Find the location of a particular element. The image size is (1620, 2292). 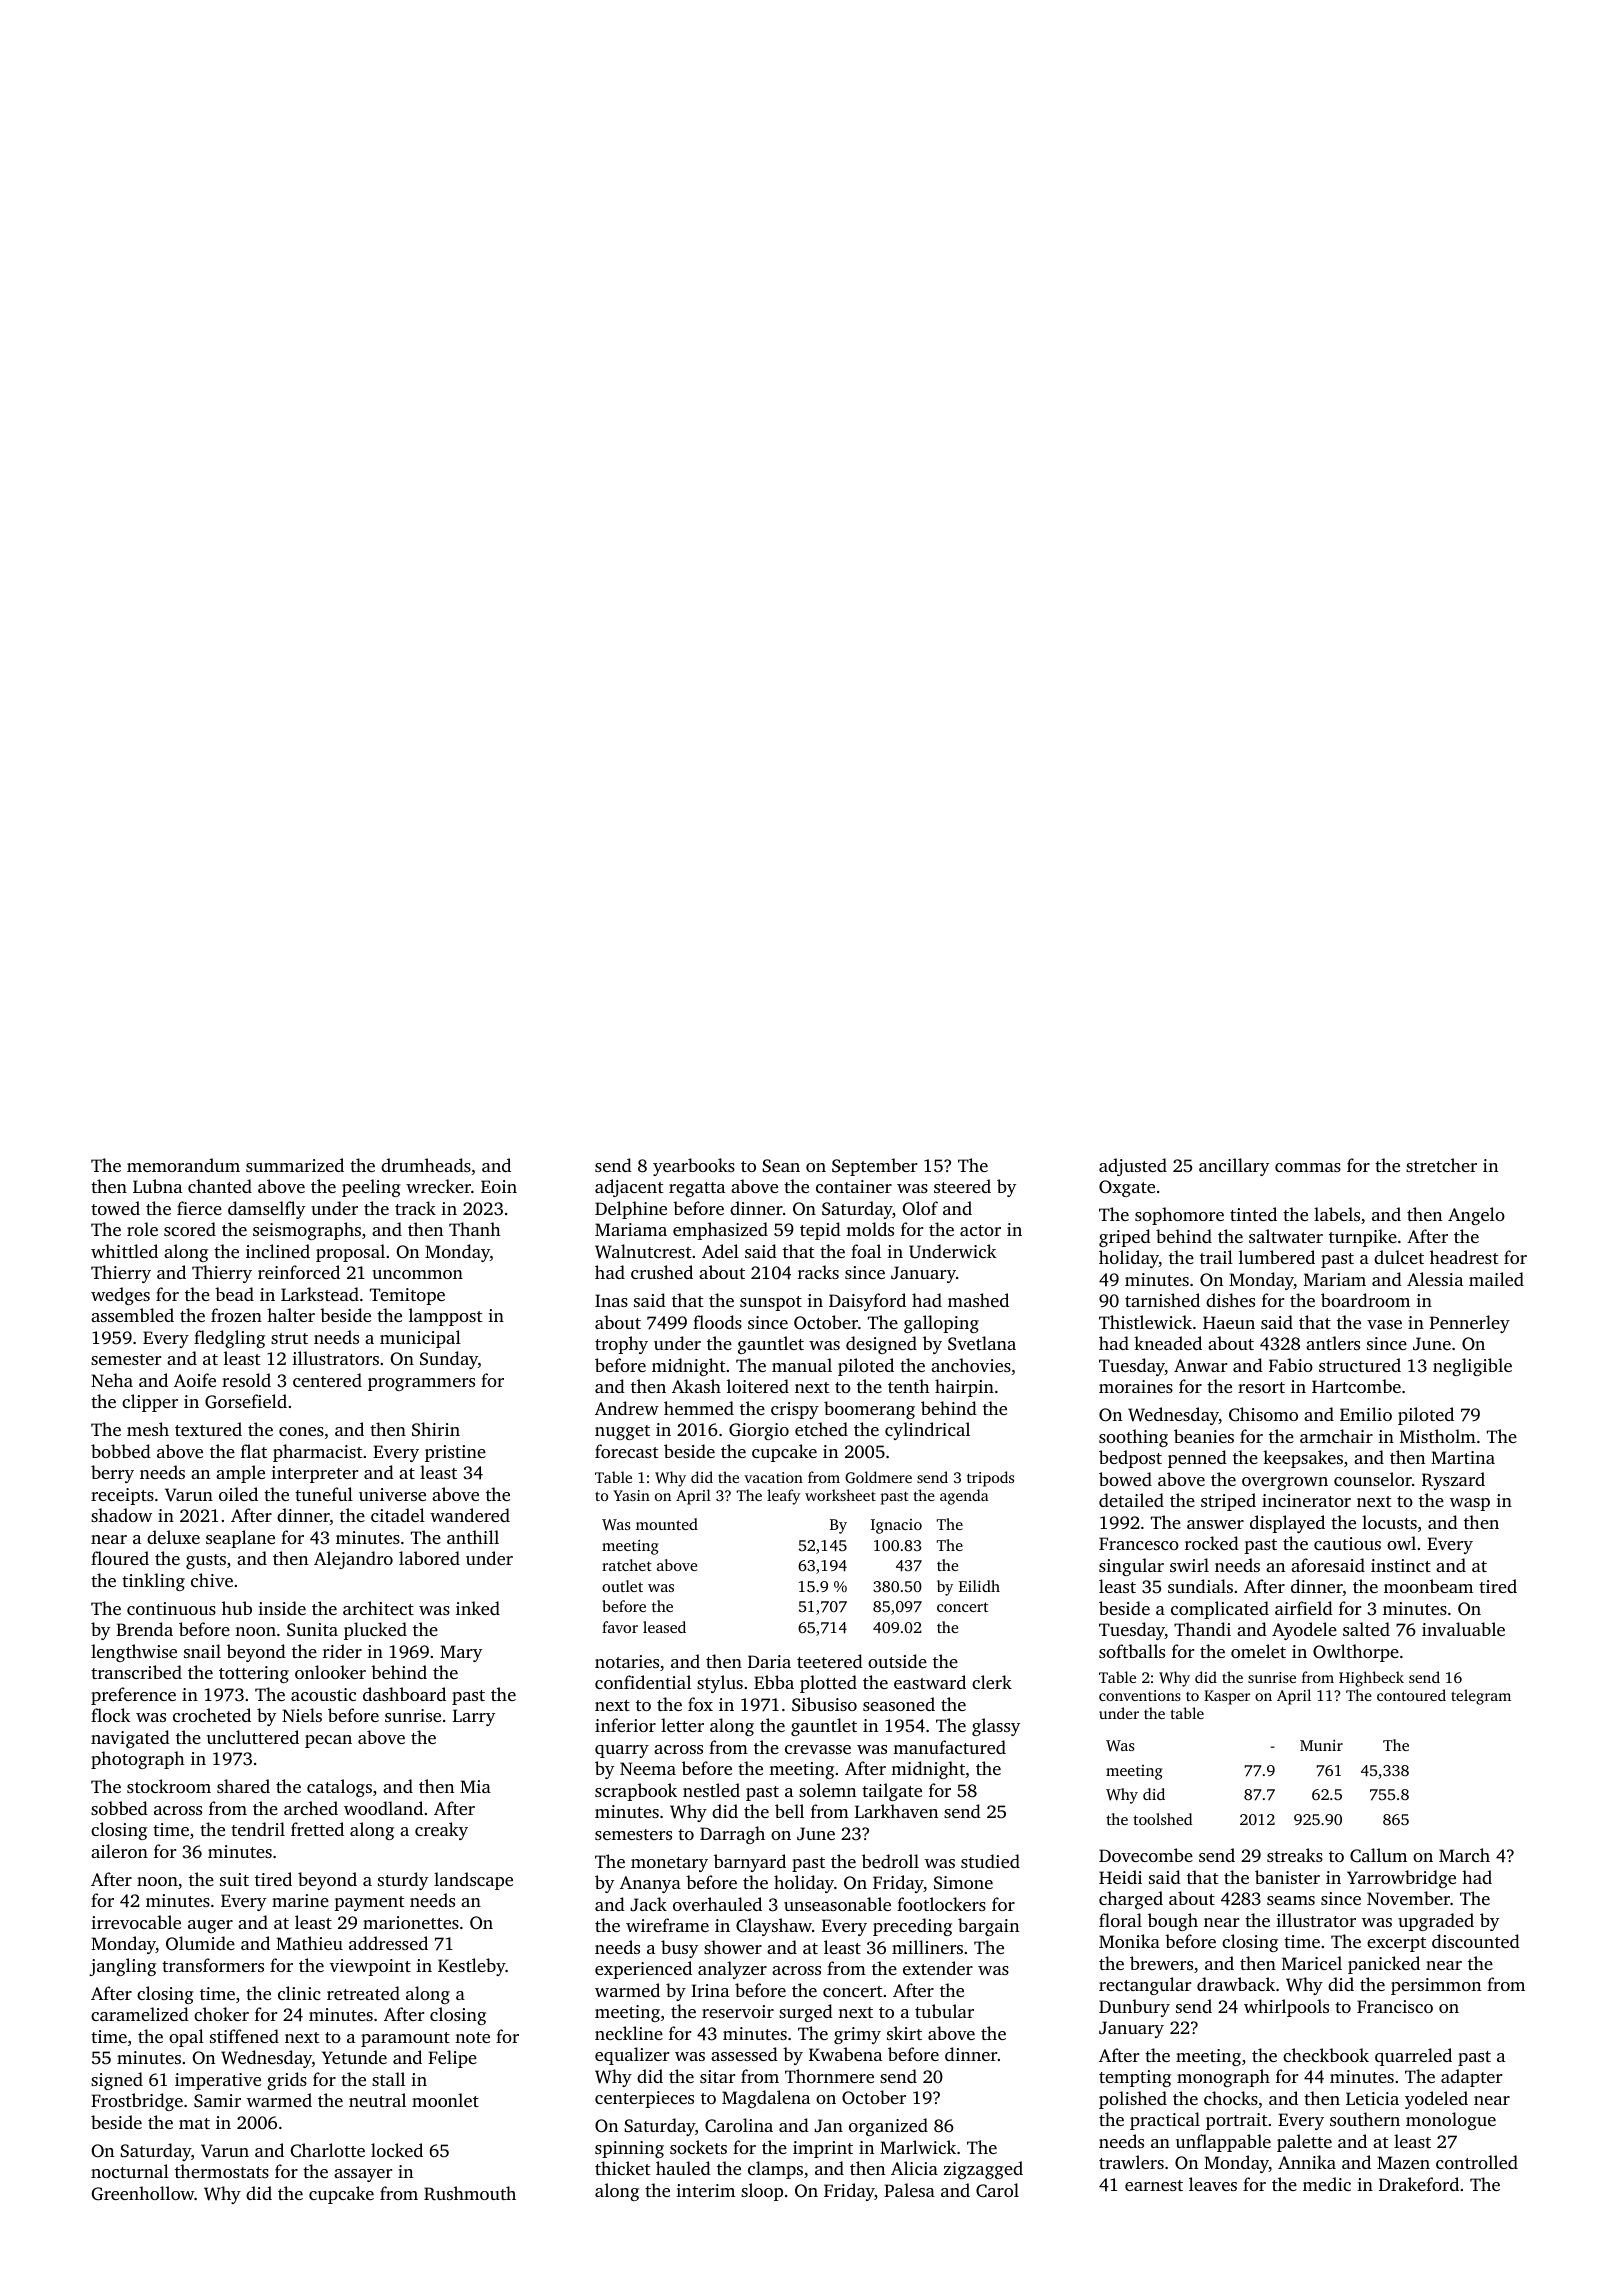

Palesa is located at coordinates (909, 2190).
